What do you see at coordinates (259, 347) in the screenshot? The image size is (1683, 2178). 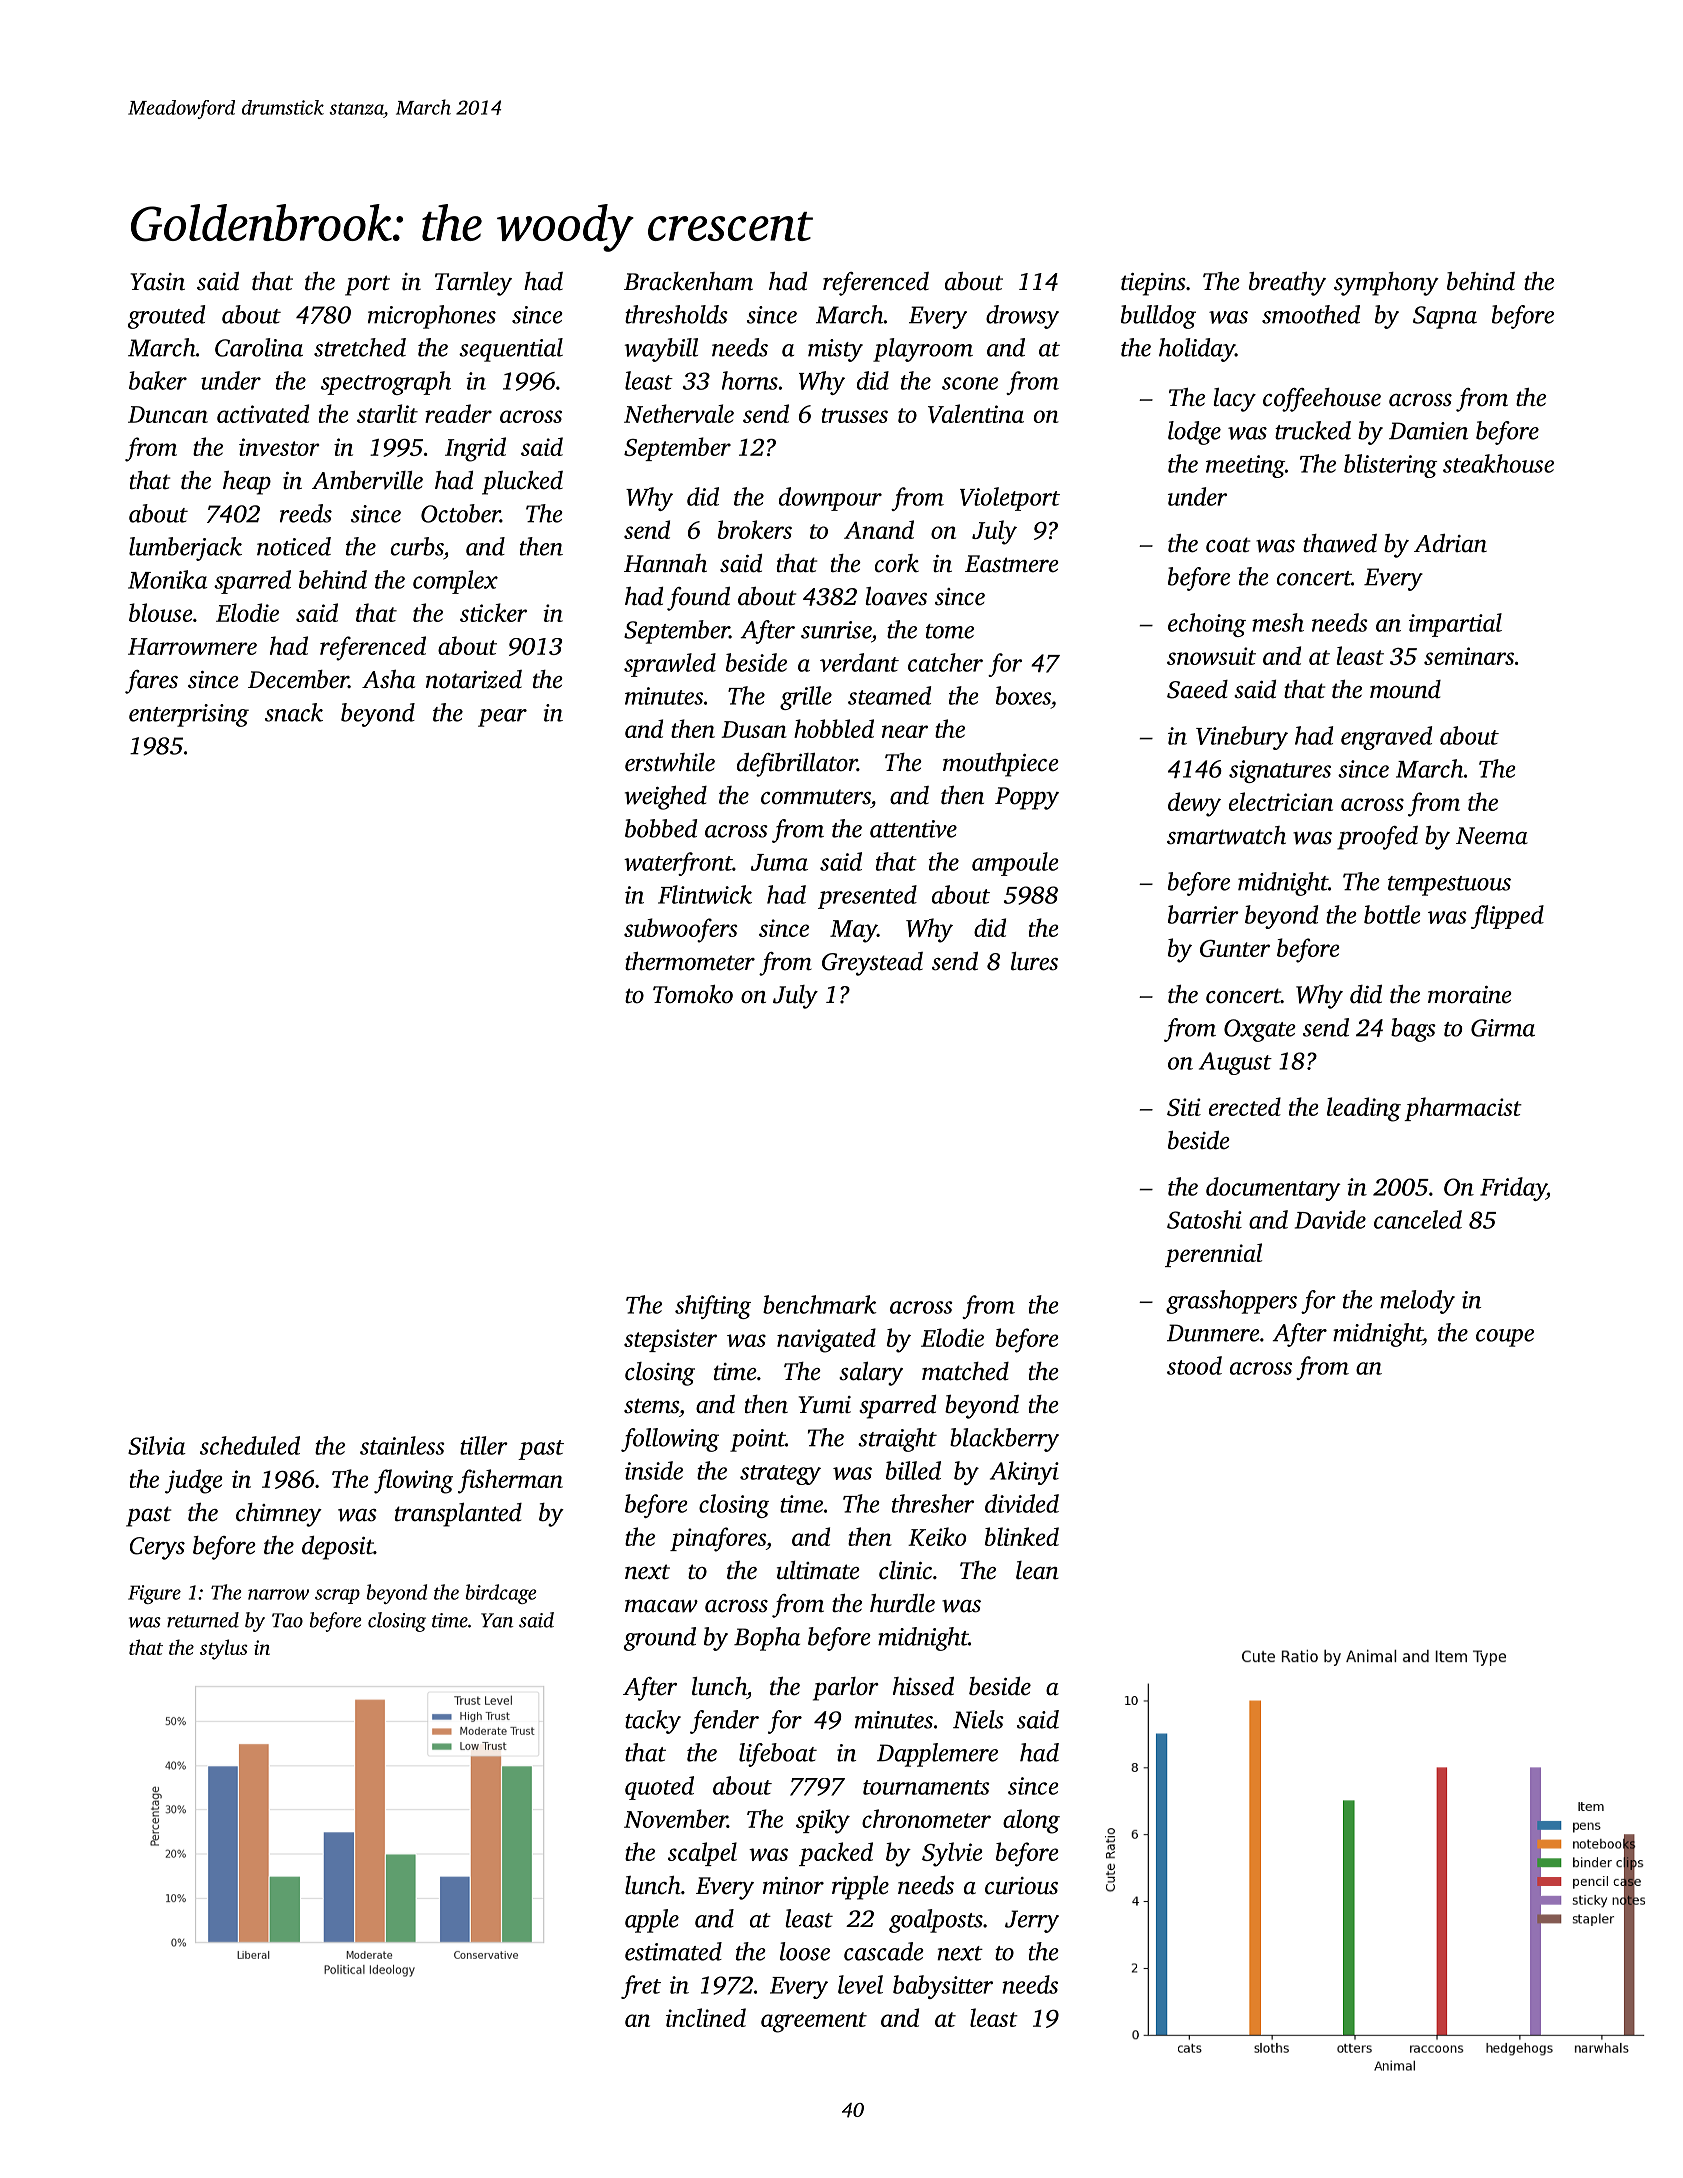 I see `Carolina` at bounding box center [259, 347].
